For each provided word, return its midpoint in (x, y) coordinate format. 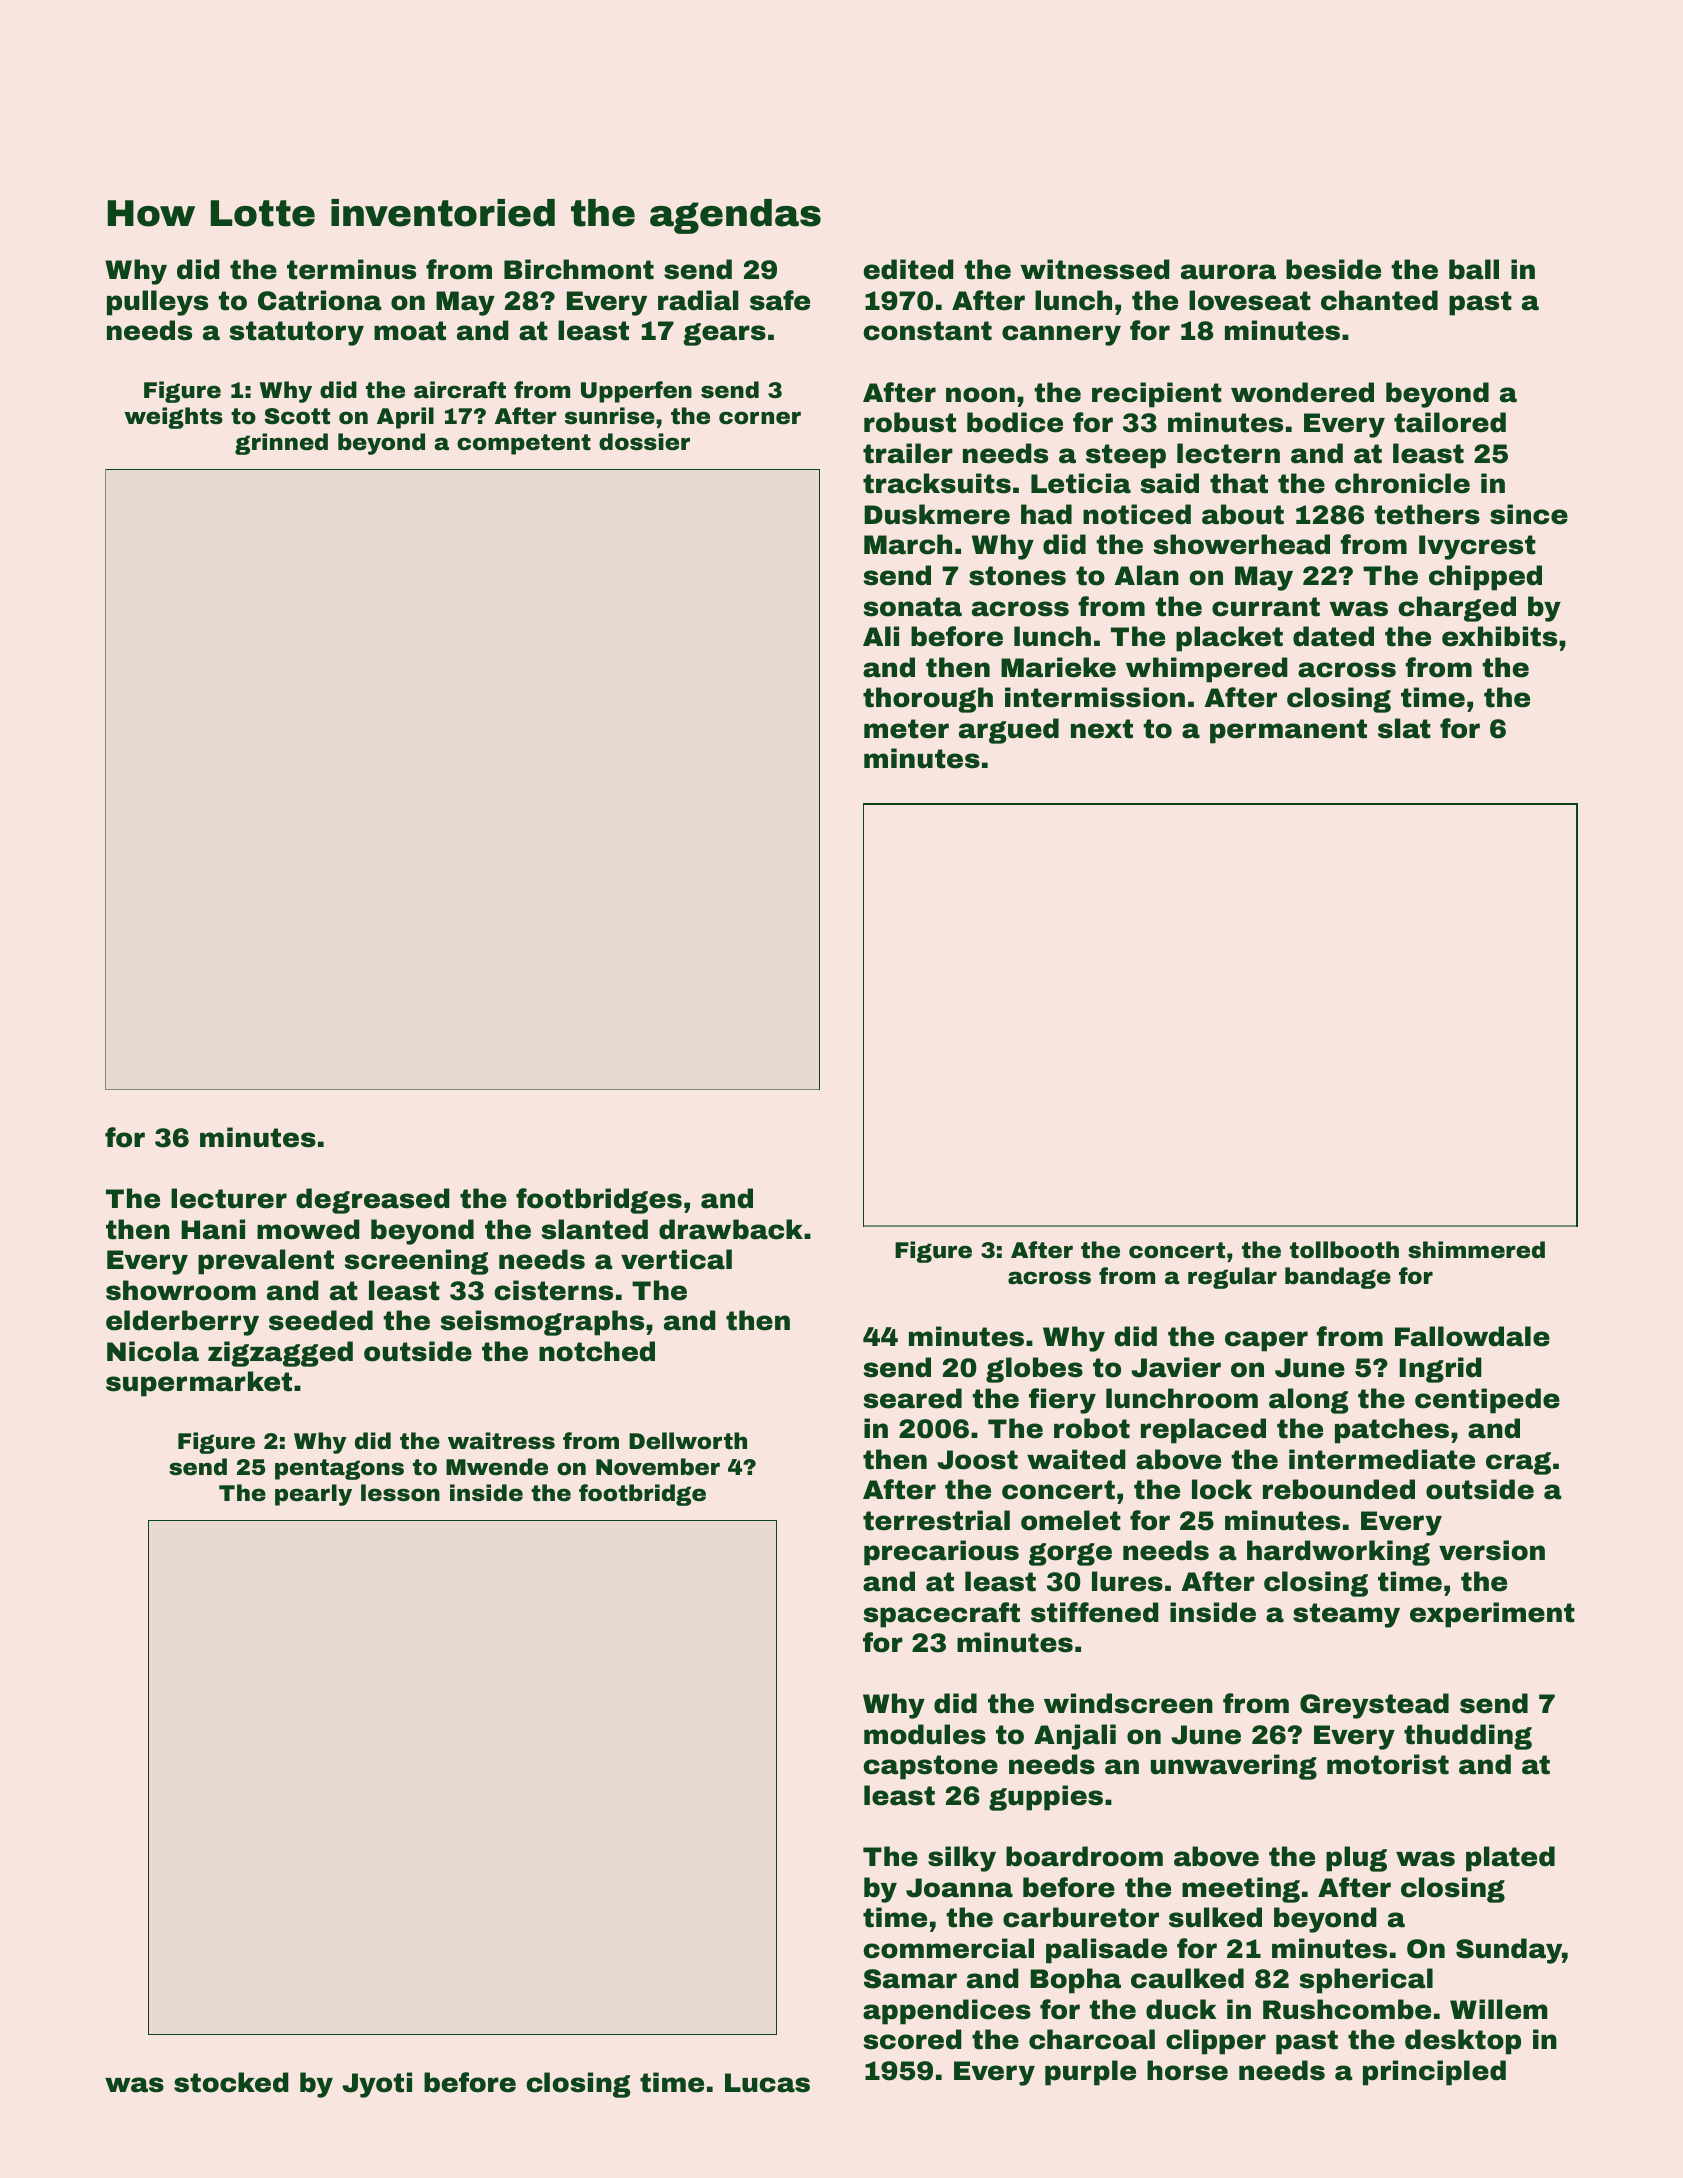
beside (1333, 269)
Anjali (1075, 1737)
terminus (351, 269)
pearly (313, 1495)
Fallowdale (1472, 1336)
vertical (676, 1259)
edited (908, 269)
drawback (731, 1229)
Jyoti (377, 2085)
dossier (644, 442)
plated (1510, 1859)
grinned (281, 444)
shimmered (1476, 1250)
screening (417, 1262)
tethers (1427, 514)
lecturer (229, 1198)
